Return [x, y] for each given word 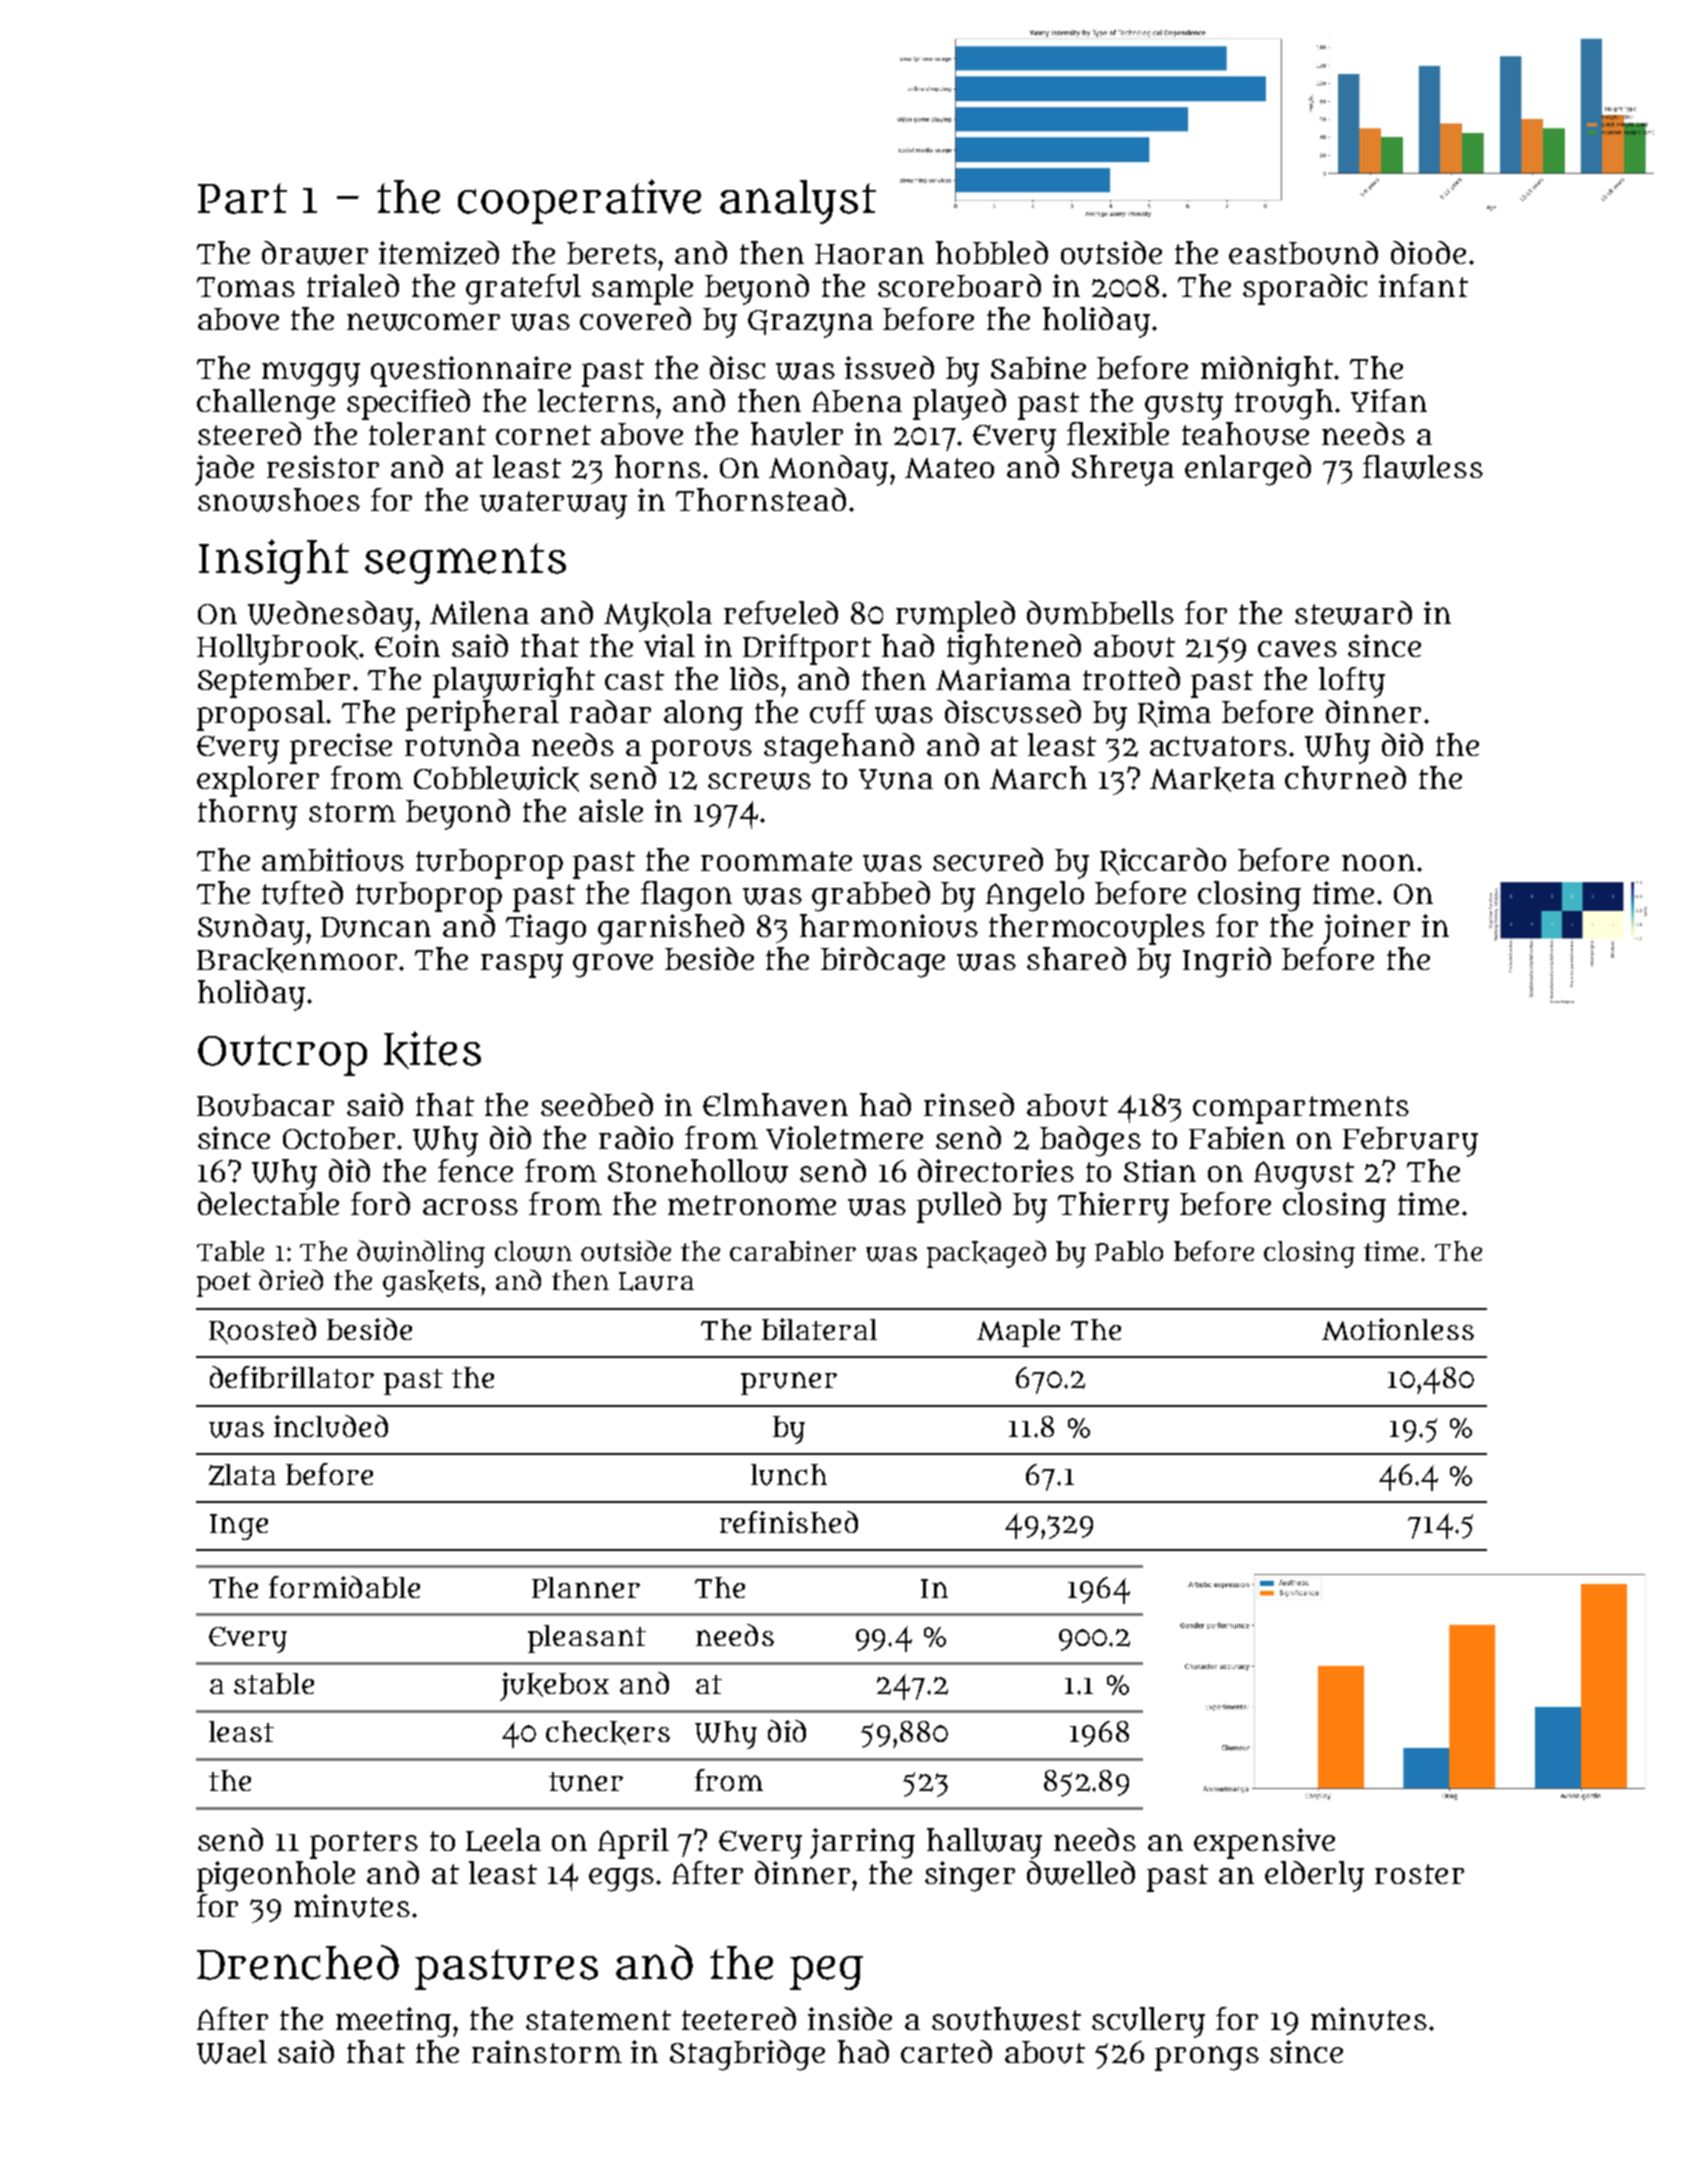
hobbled [992, 252]
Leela [503, 1840]
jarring [862, 1843]
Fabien [1237, 1137]
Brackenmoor [297, 960]
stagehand [839, 748]
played [959, 404]
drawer [315, 253]
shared [1076, 958]
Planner [586, 1587]
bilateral [819, 1329]
